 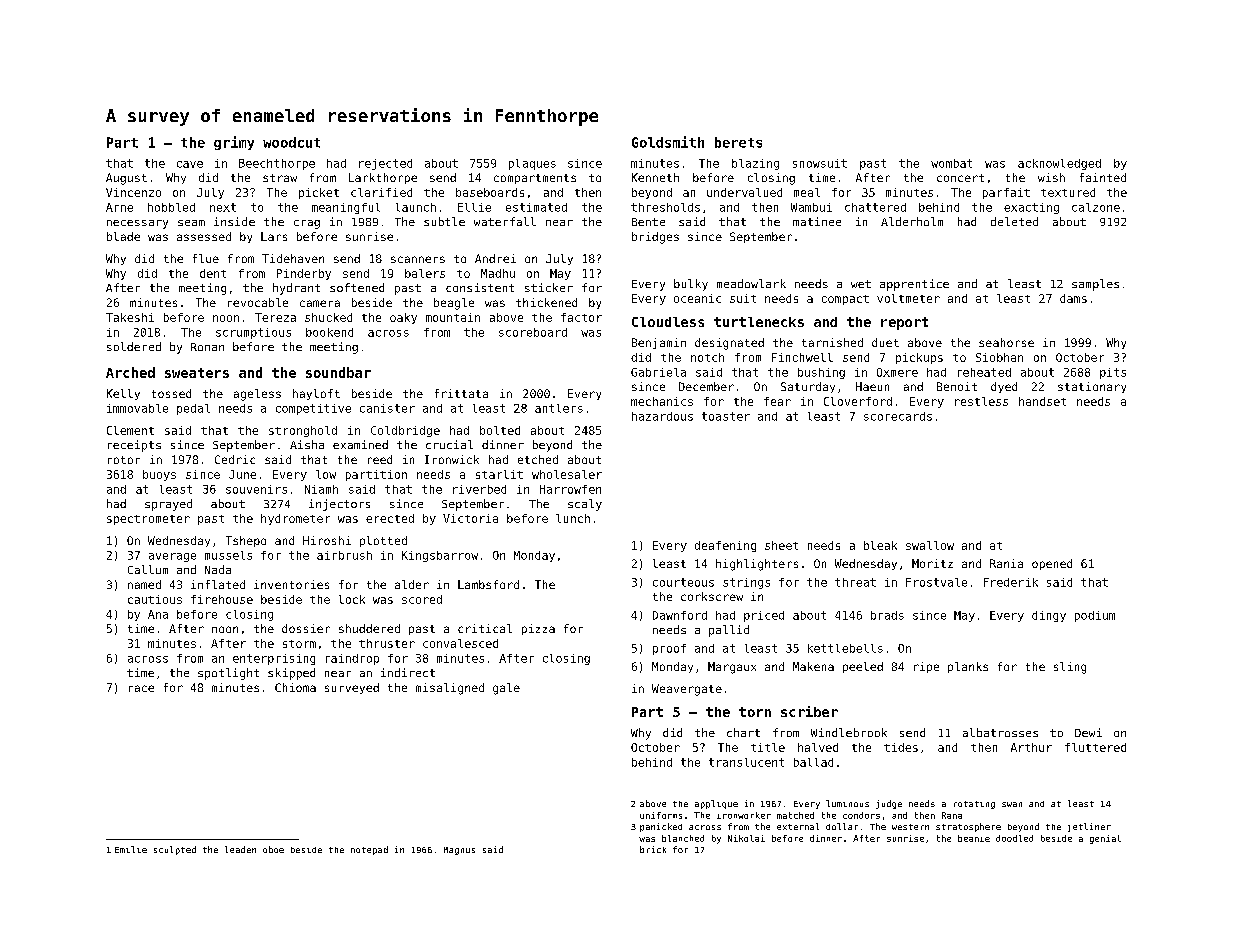 I want to click on handset, so click(x=1042, y=401).
